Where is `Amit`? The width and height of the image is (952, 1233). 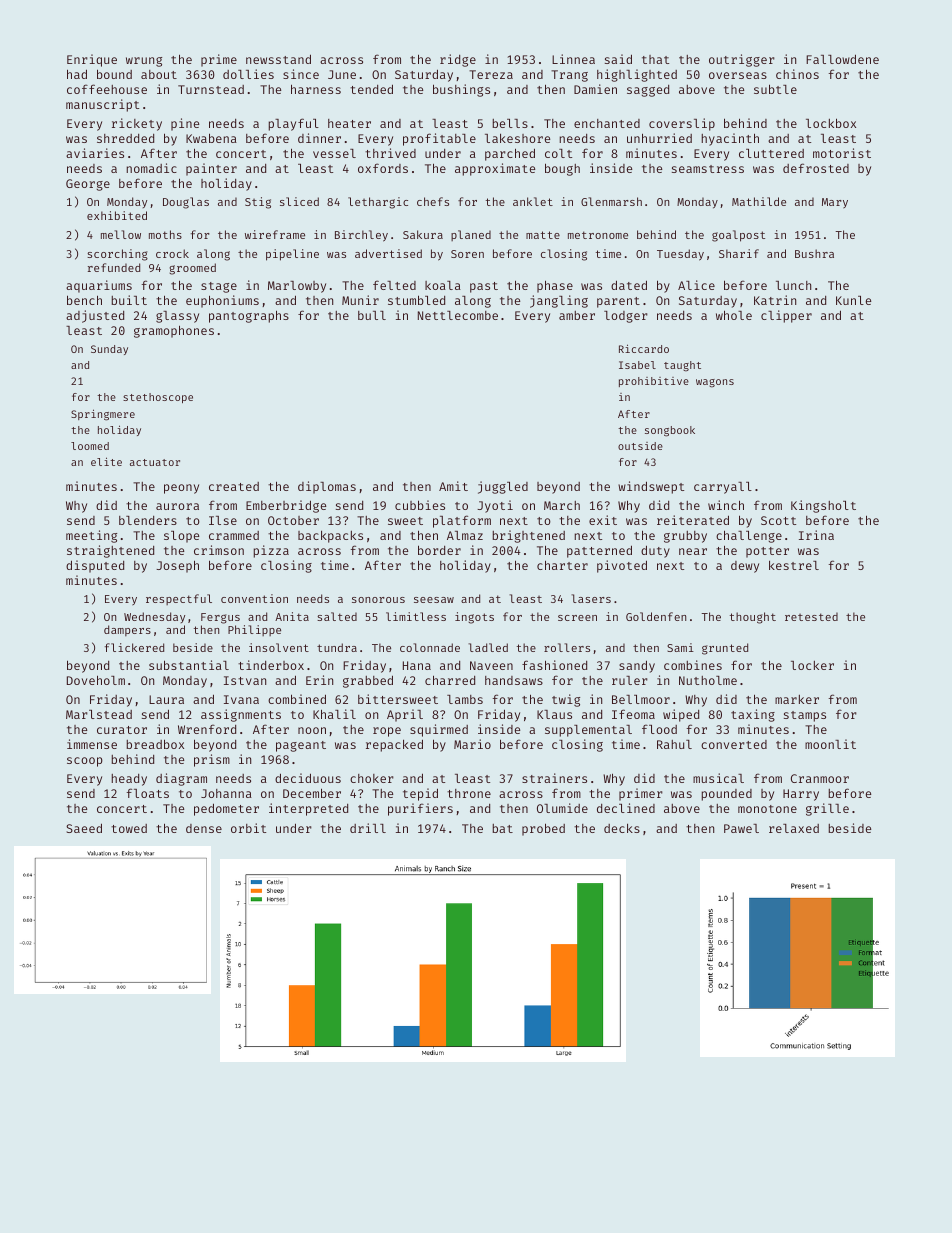
Amit is located at coordinates (453, 486).
